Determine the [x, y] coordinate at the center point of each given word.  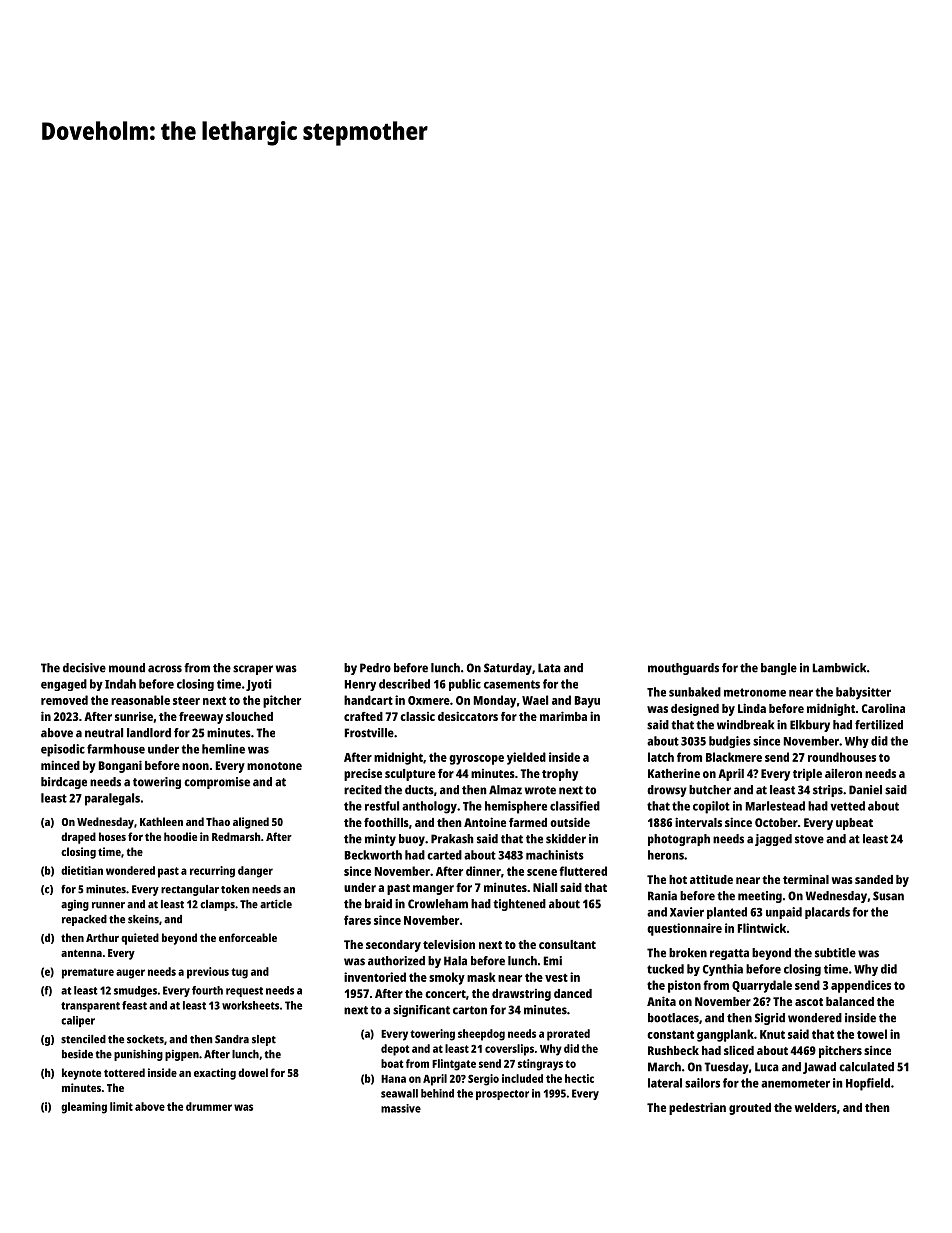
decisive [84, 668]
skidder [566, 839]
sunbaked [695, 692]
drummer [209, 1106]
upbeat [854, 824]
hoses [112, 836]
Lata [549, 668]
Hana [393, 1079]
